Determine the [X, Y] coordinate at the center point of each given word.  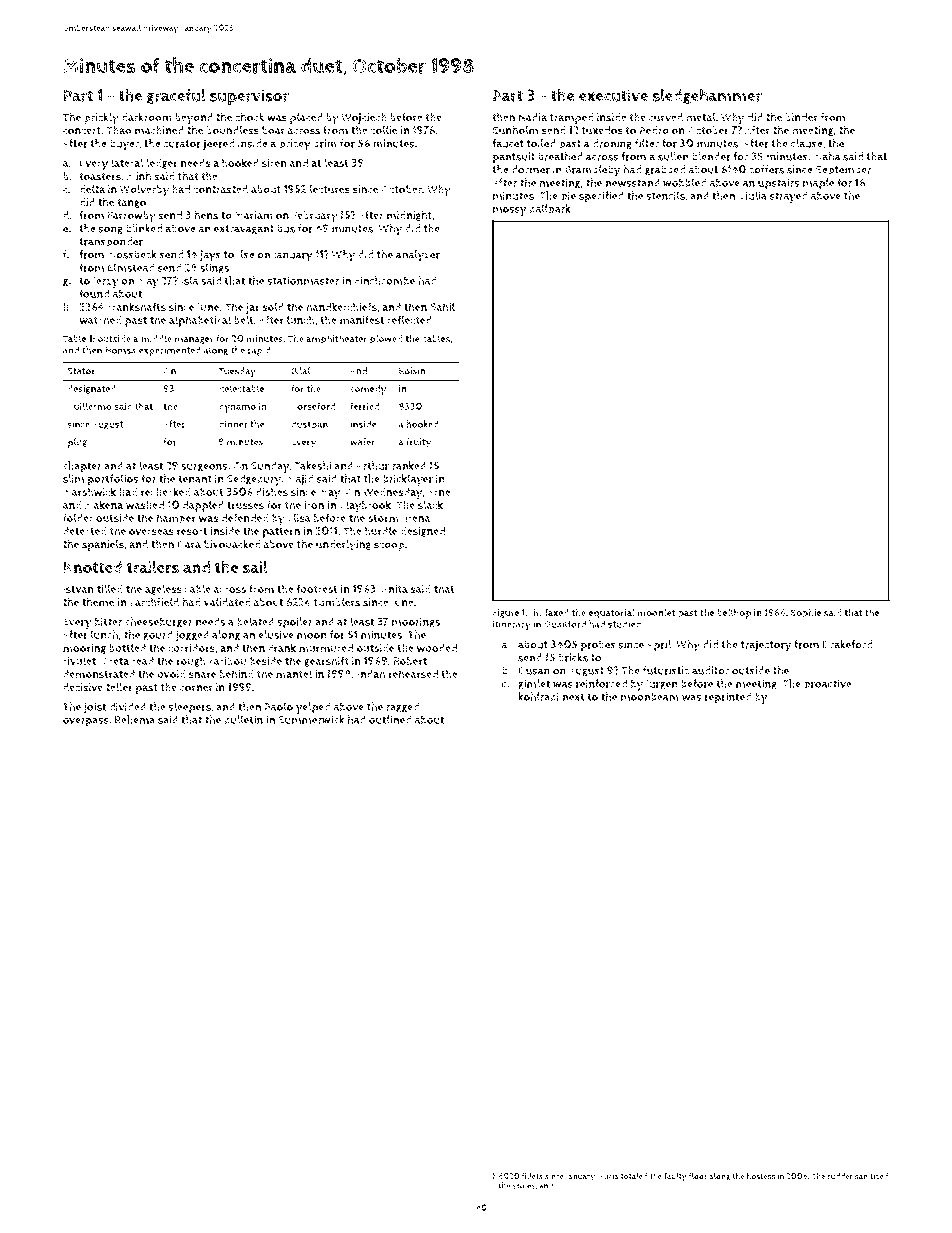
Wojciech [364, 118]
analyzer [418, 256]
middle [156, 338]
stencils [665, 195]
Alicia [609, 1176]
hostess [761, 1176]
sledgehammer [707, 96]
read [143, 661]
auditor [710, 670]
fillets [532, 1176]
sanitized [872, 1176]
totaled [634, 1176]
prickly [101, 118]
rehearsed [413, 674]
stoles [524, 1185]
